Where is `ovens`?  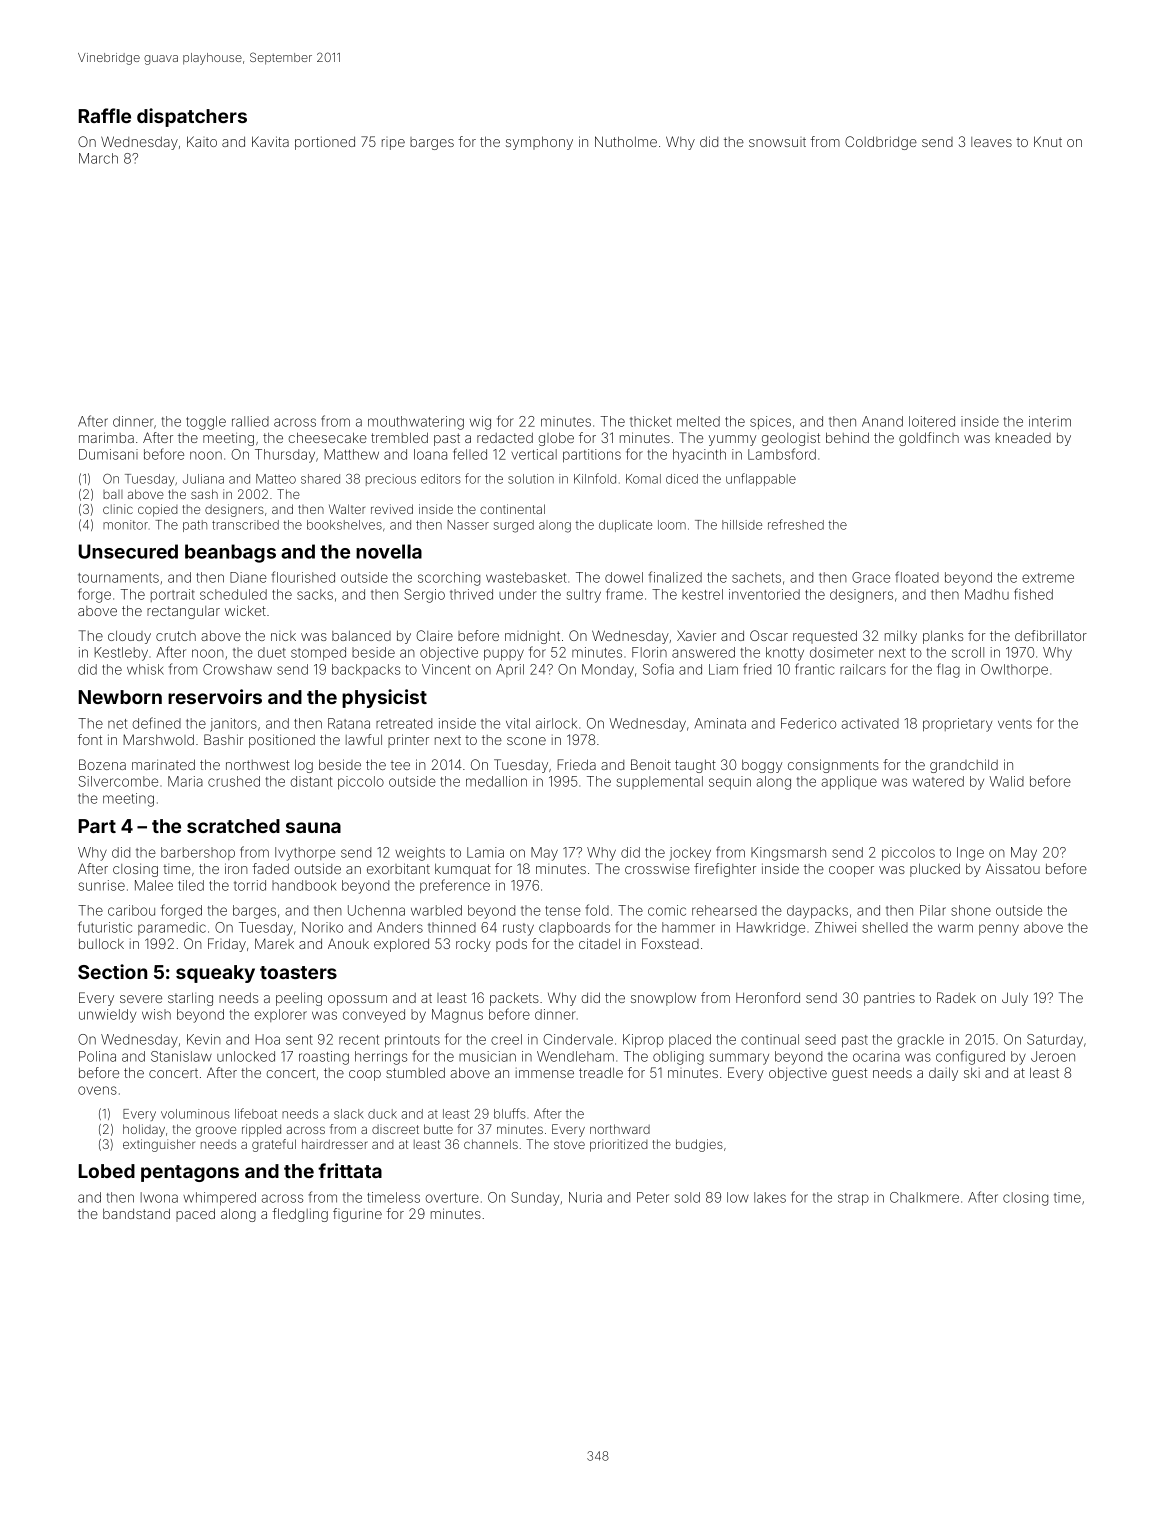 ovens is located at coordinates (97, 1090).
